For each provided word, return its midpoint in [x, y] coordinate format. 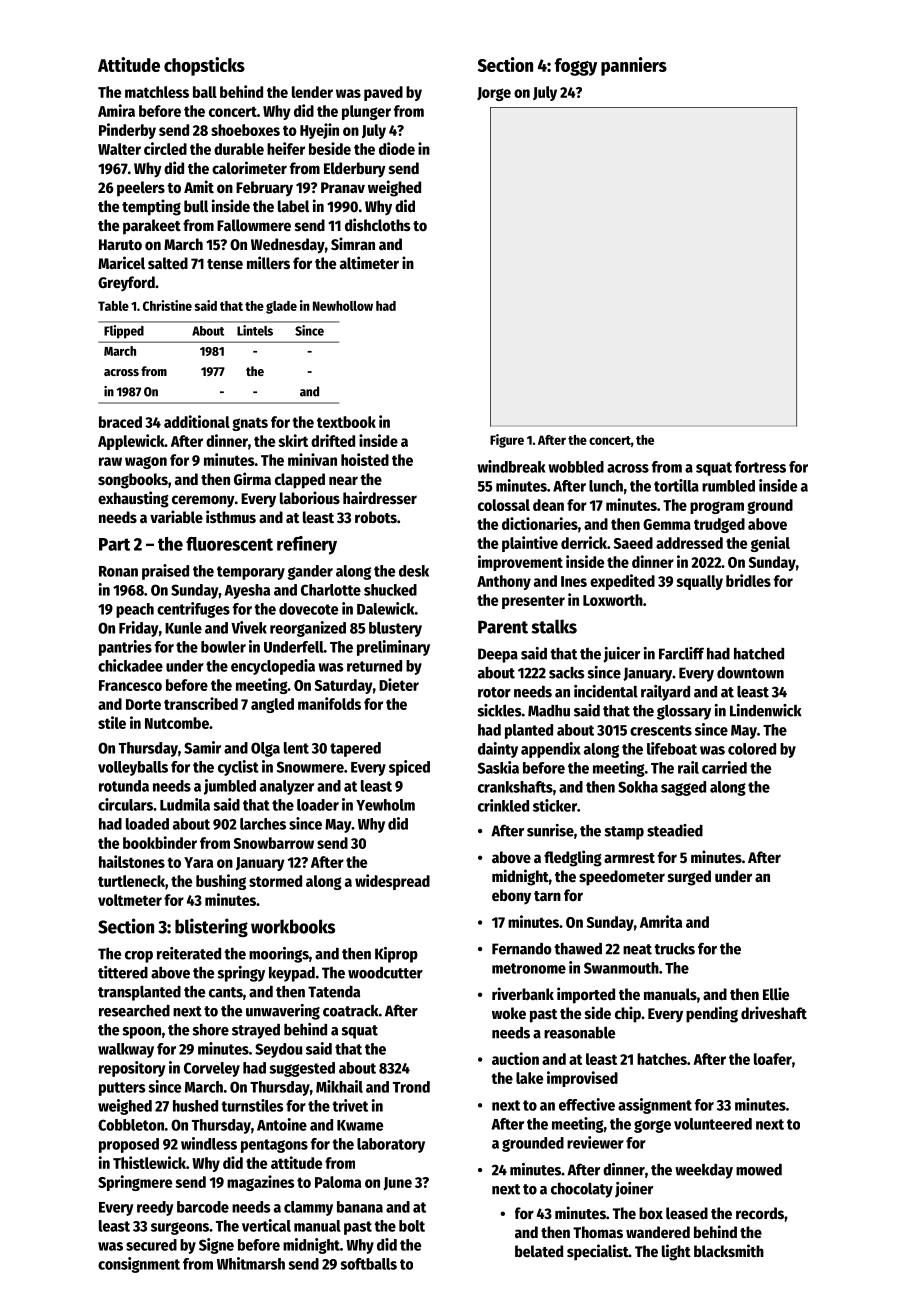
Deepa [498, 655]
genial [770, 544]
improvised [582, 1079]
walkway [126, 1050]
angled [272, 705]
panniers [634, 66]
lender [312, 92]
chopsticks [204, 66]
